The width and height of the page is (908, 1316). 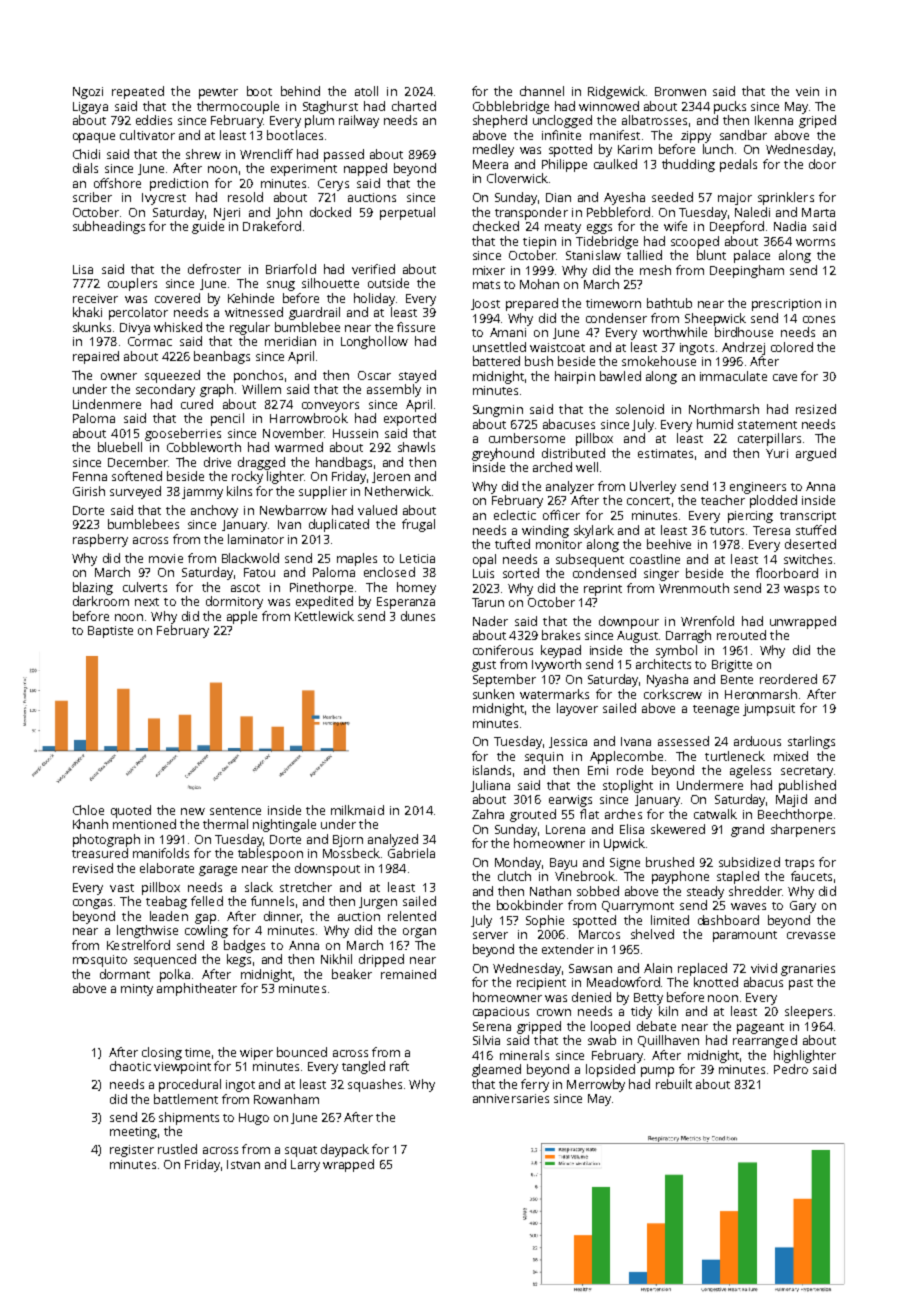 I want to click on condenser, so click(x=616, y=318).
